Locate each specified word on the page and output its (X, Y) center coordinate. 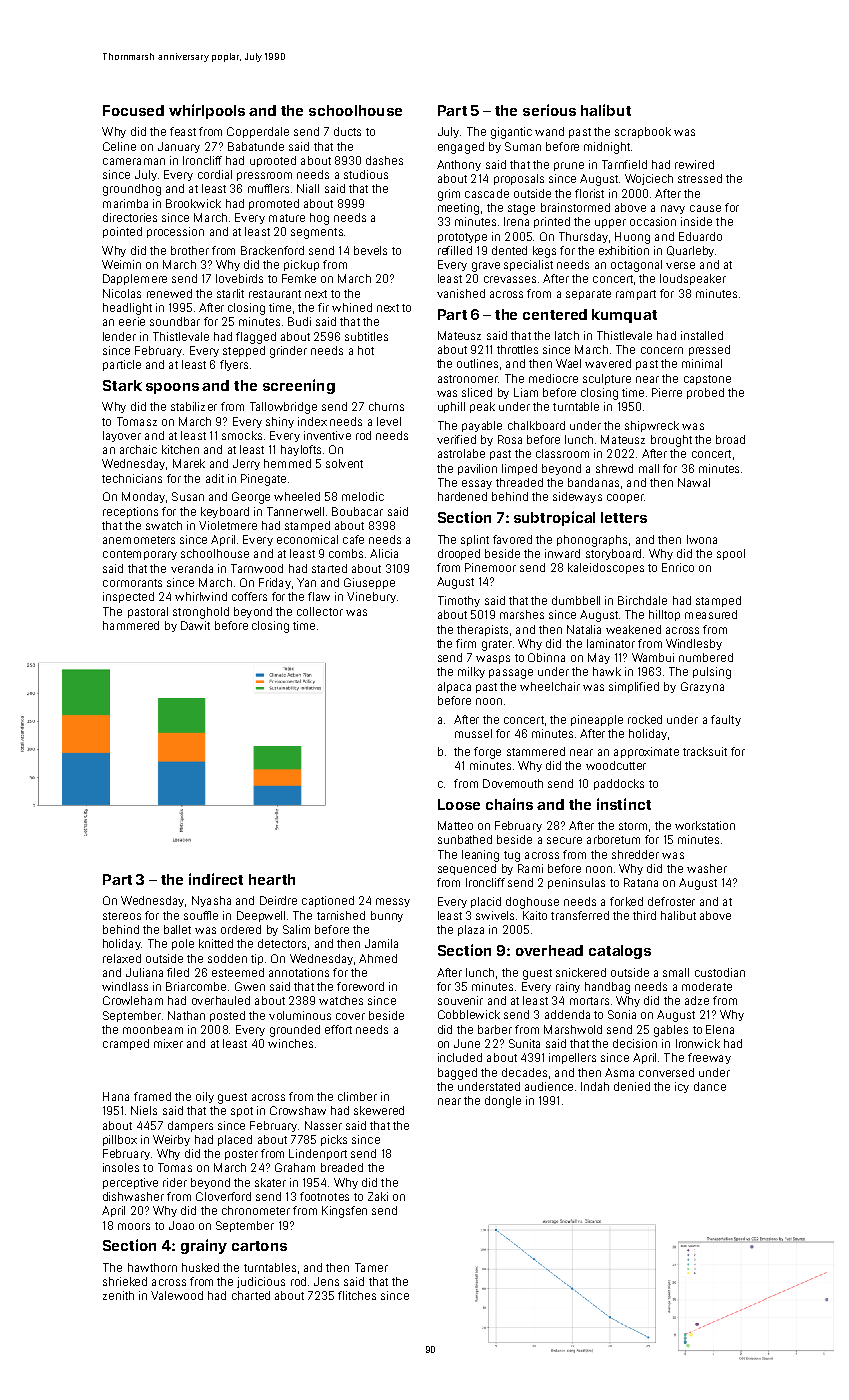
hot (366, 350)
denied (632, 1086)
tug (512, 856)
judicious (261, 1282)
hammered (131, 625)
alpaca (454, 687)
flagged (256, 338)
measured (711, 614)
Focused (133, 110)
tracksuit (705, 751)
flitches (357, 1295)
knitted (216, 943)
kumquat (624, 316)
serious (549, 110)
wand (549, 131)
